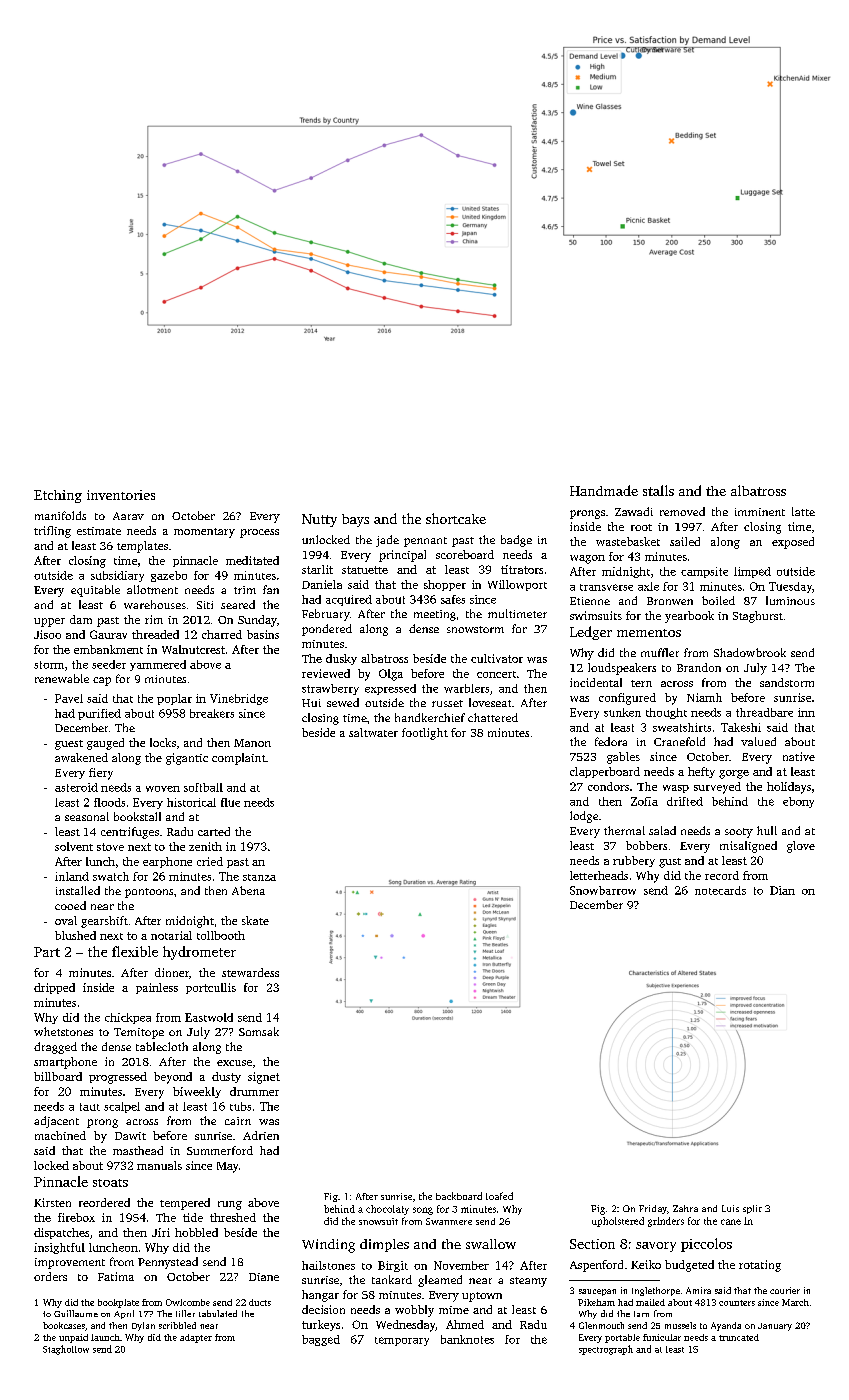 The image size is (849, 1400). What do you see at coordinates (139, 1033) in the document?
I see `Temitope` at bounding box center [139, 1033].
